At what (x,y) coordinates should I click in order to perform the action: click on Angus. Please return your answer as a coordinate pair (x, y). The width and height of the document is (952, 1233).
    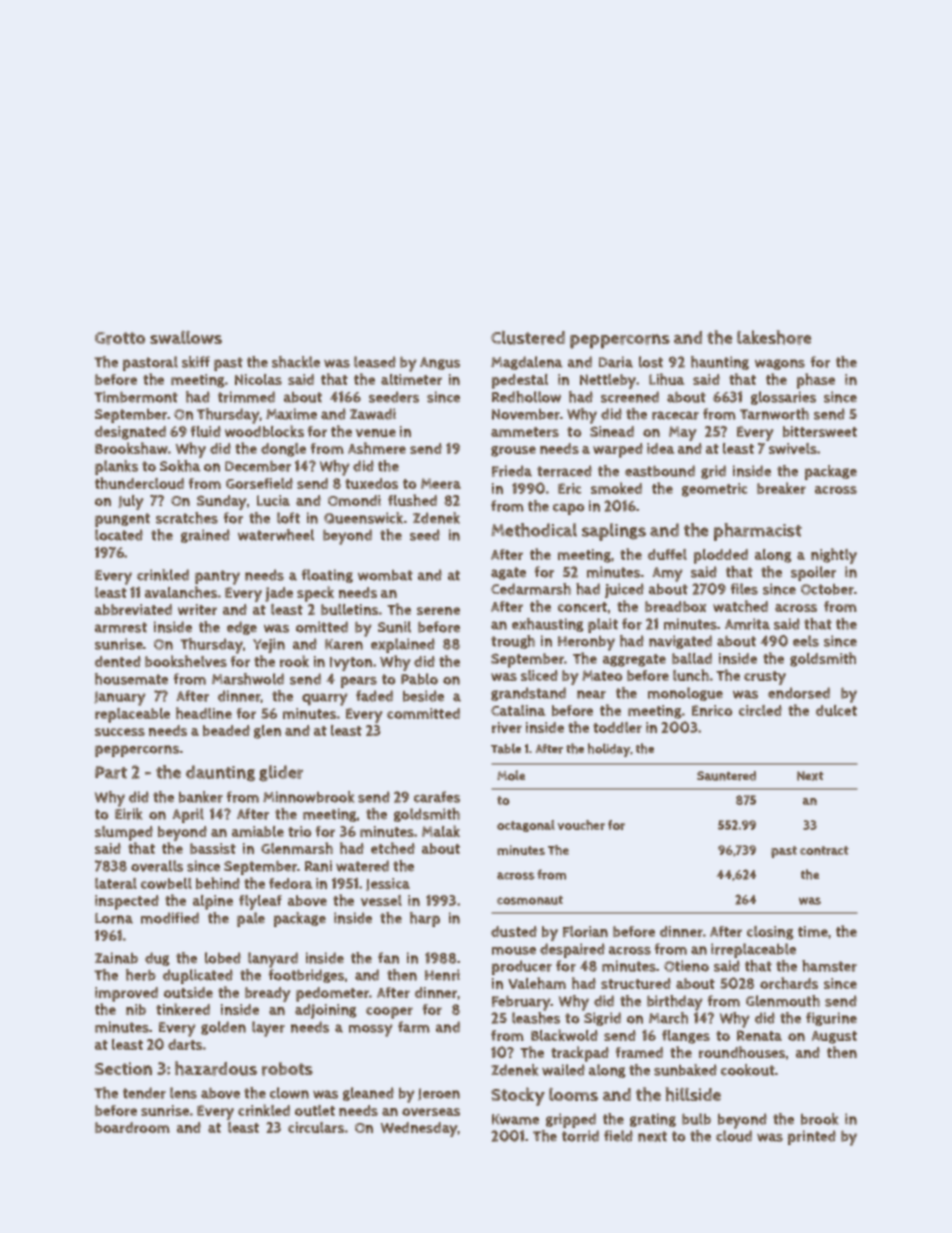
    Looking at the image, I should click on (440, 363).
